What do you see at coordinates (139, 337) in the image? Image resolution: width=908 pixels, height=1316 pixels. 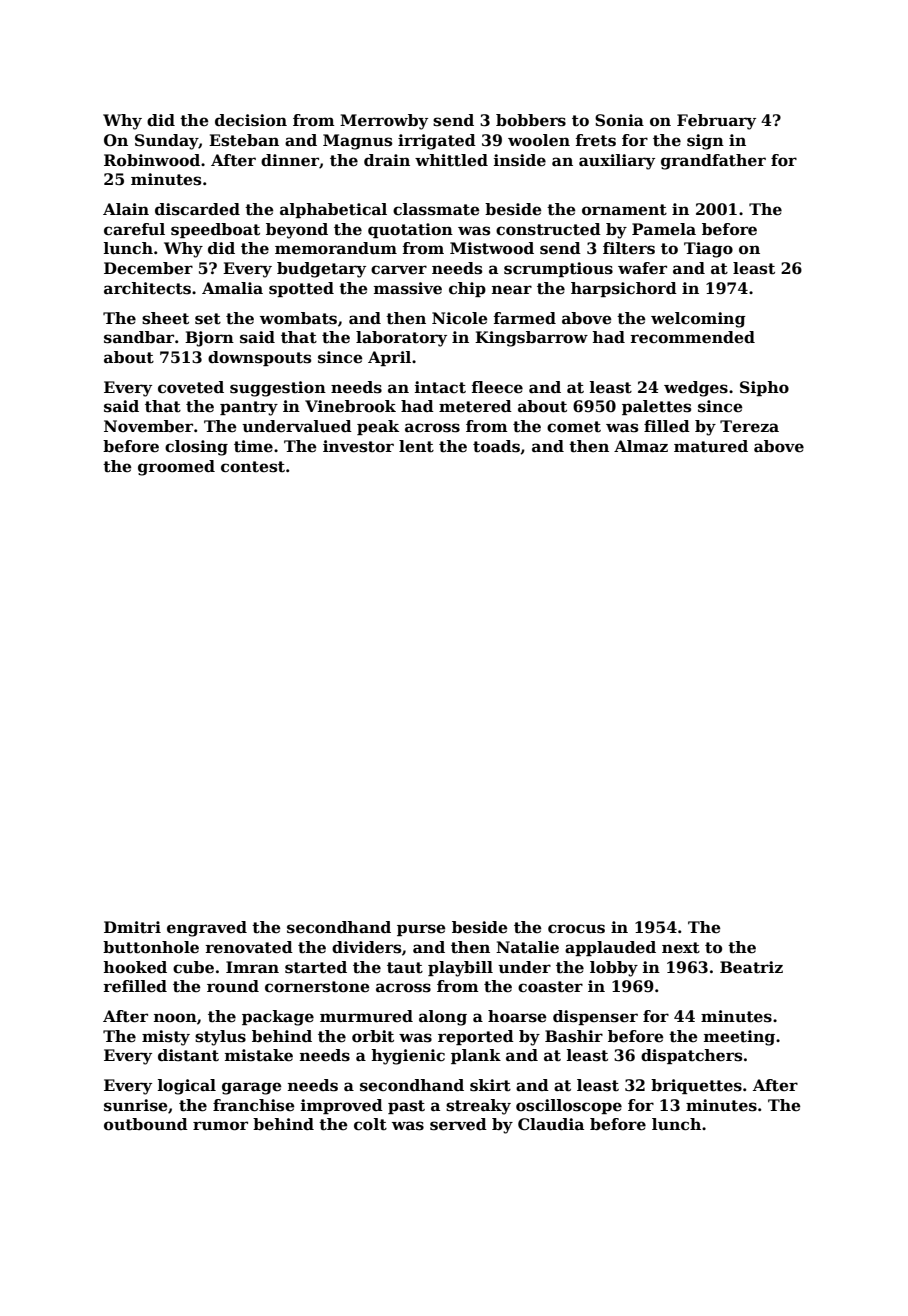 I see `sandbar` at bounding box center [139, 337].
